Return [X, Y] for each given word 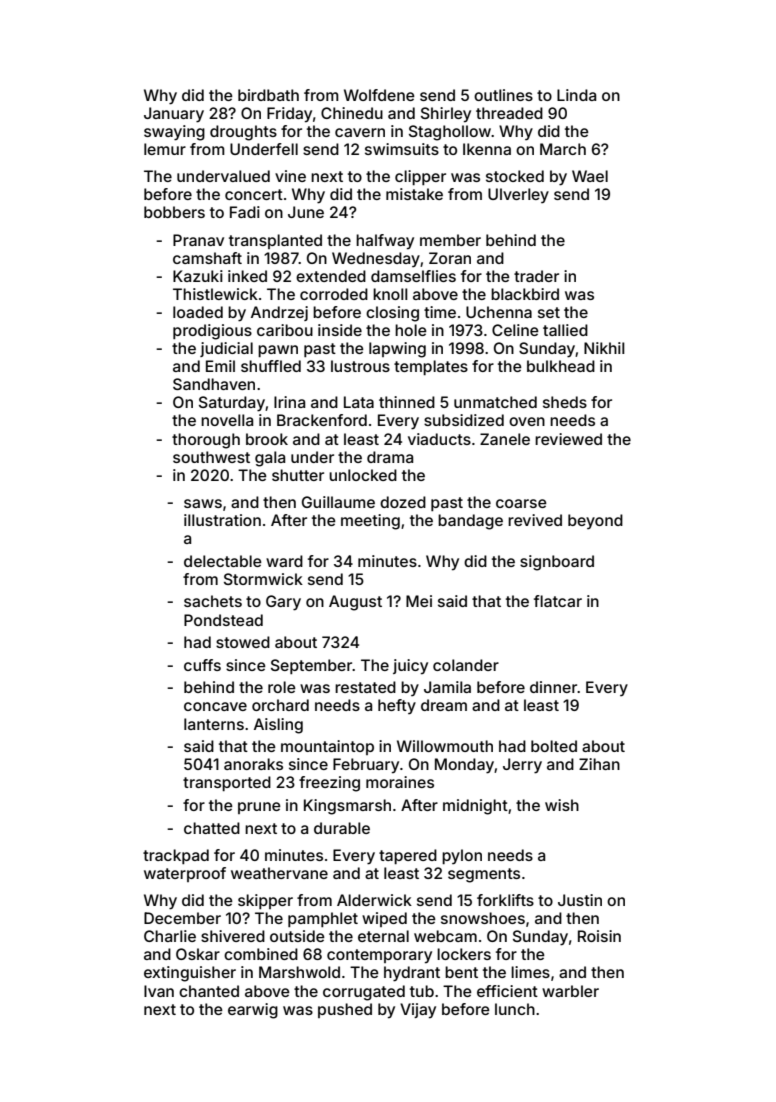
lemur [165, 149]
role [282, 687]
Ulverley [518, 195]
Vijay [418, 1011]
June [306, 212]
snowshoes [483, 918]
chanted [209, 991]
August [355, 603]
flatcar [558, 601]
